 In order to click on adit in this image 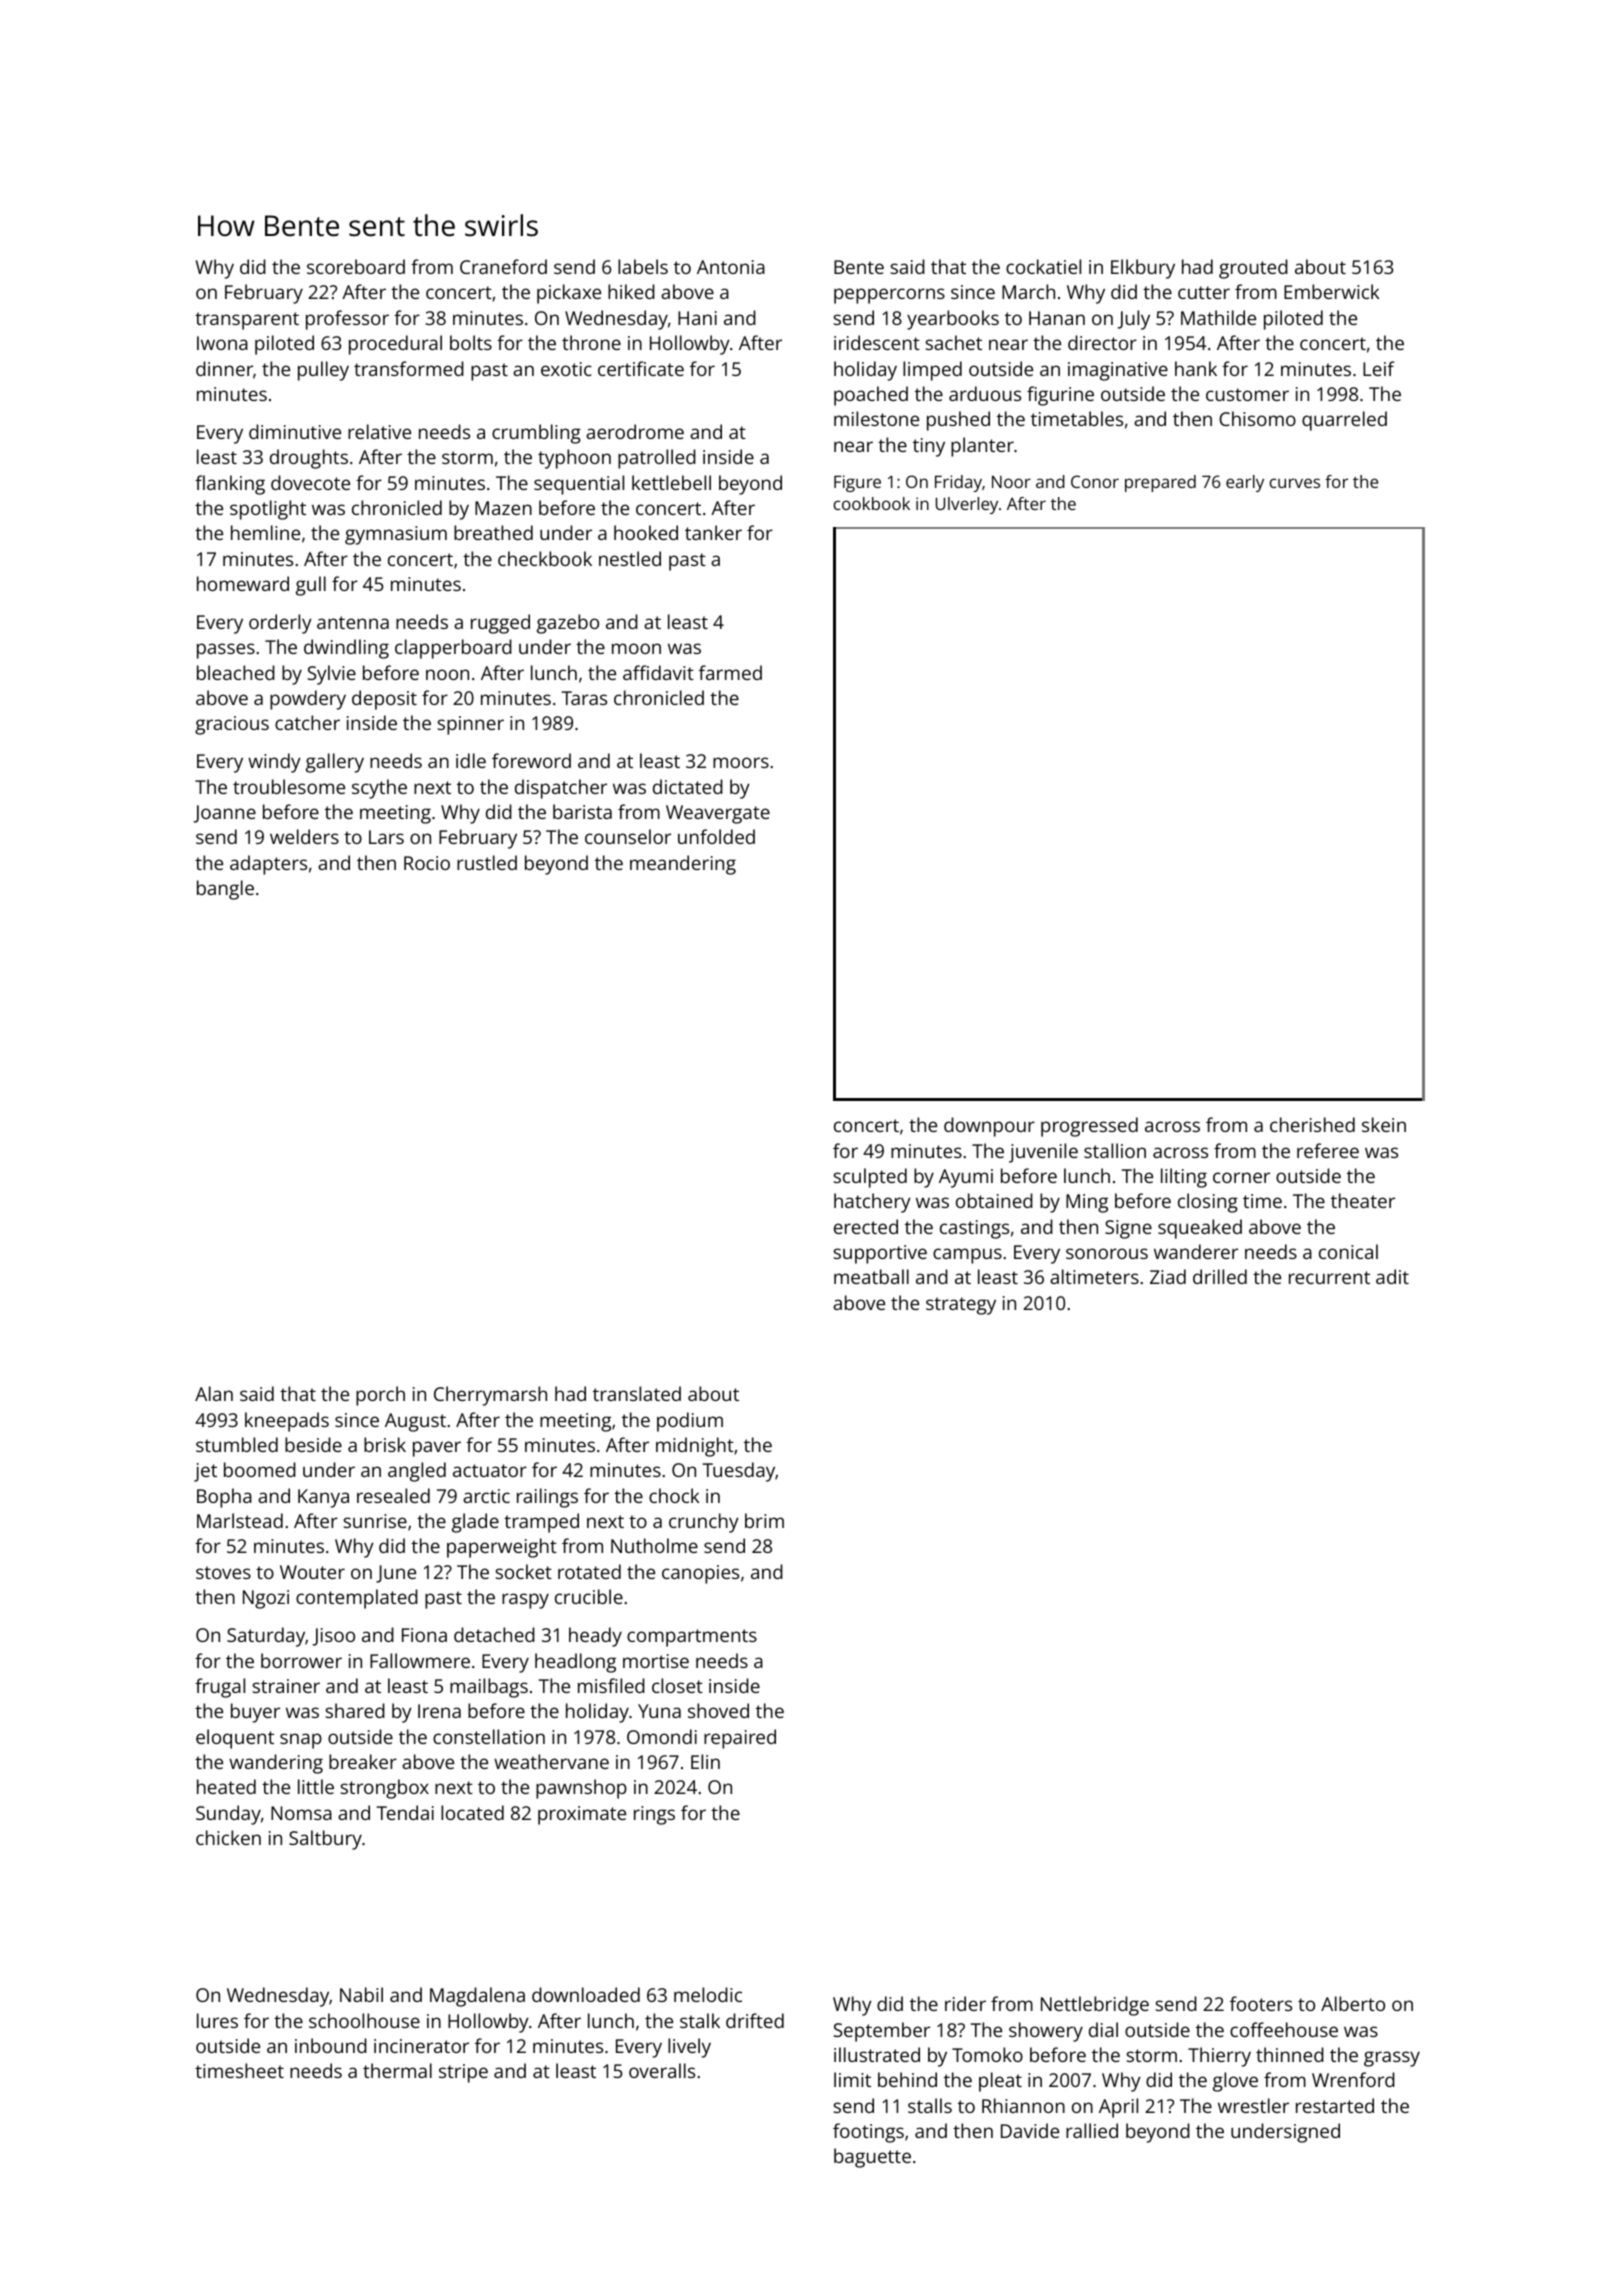, I will do `click(1392, 1276)`.
